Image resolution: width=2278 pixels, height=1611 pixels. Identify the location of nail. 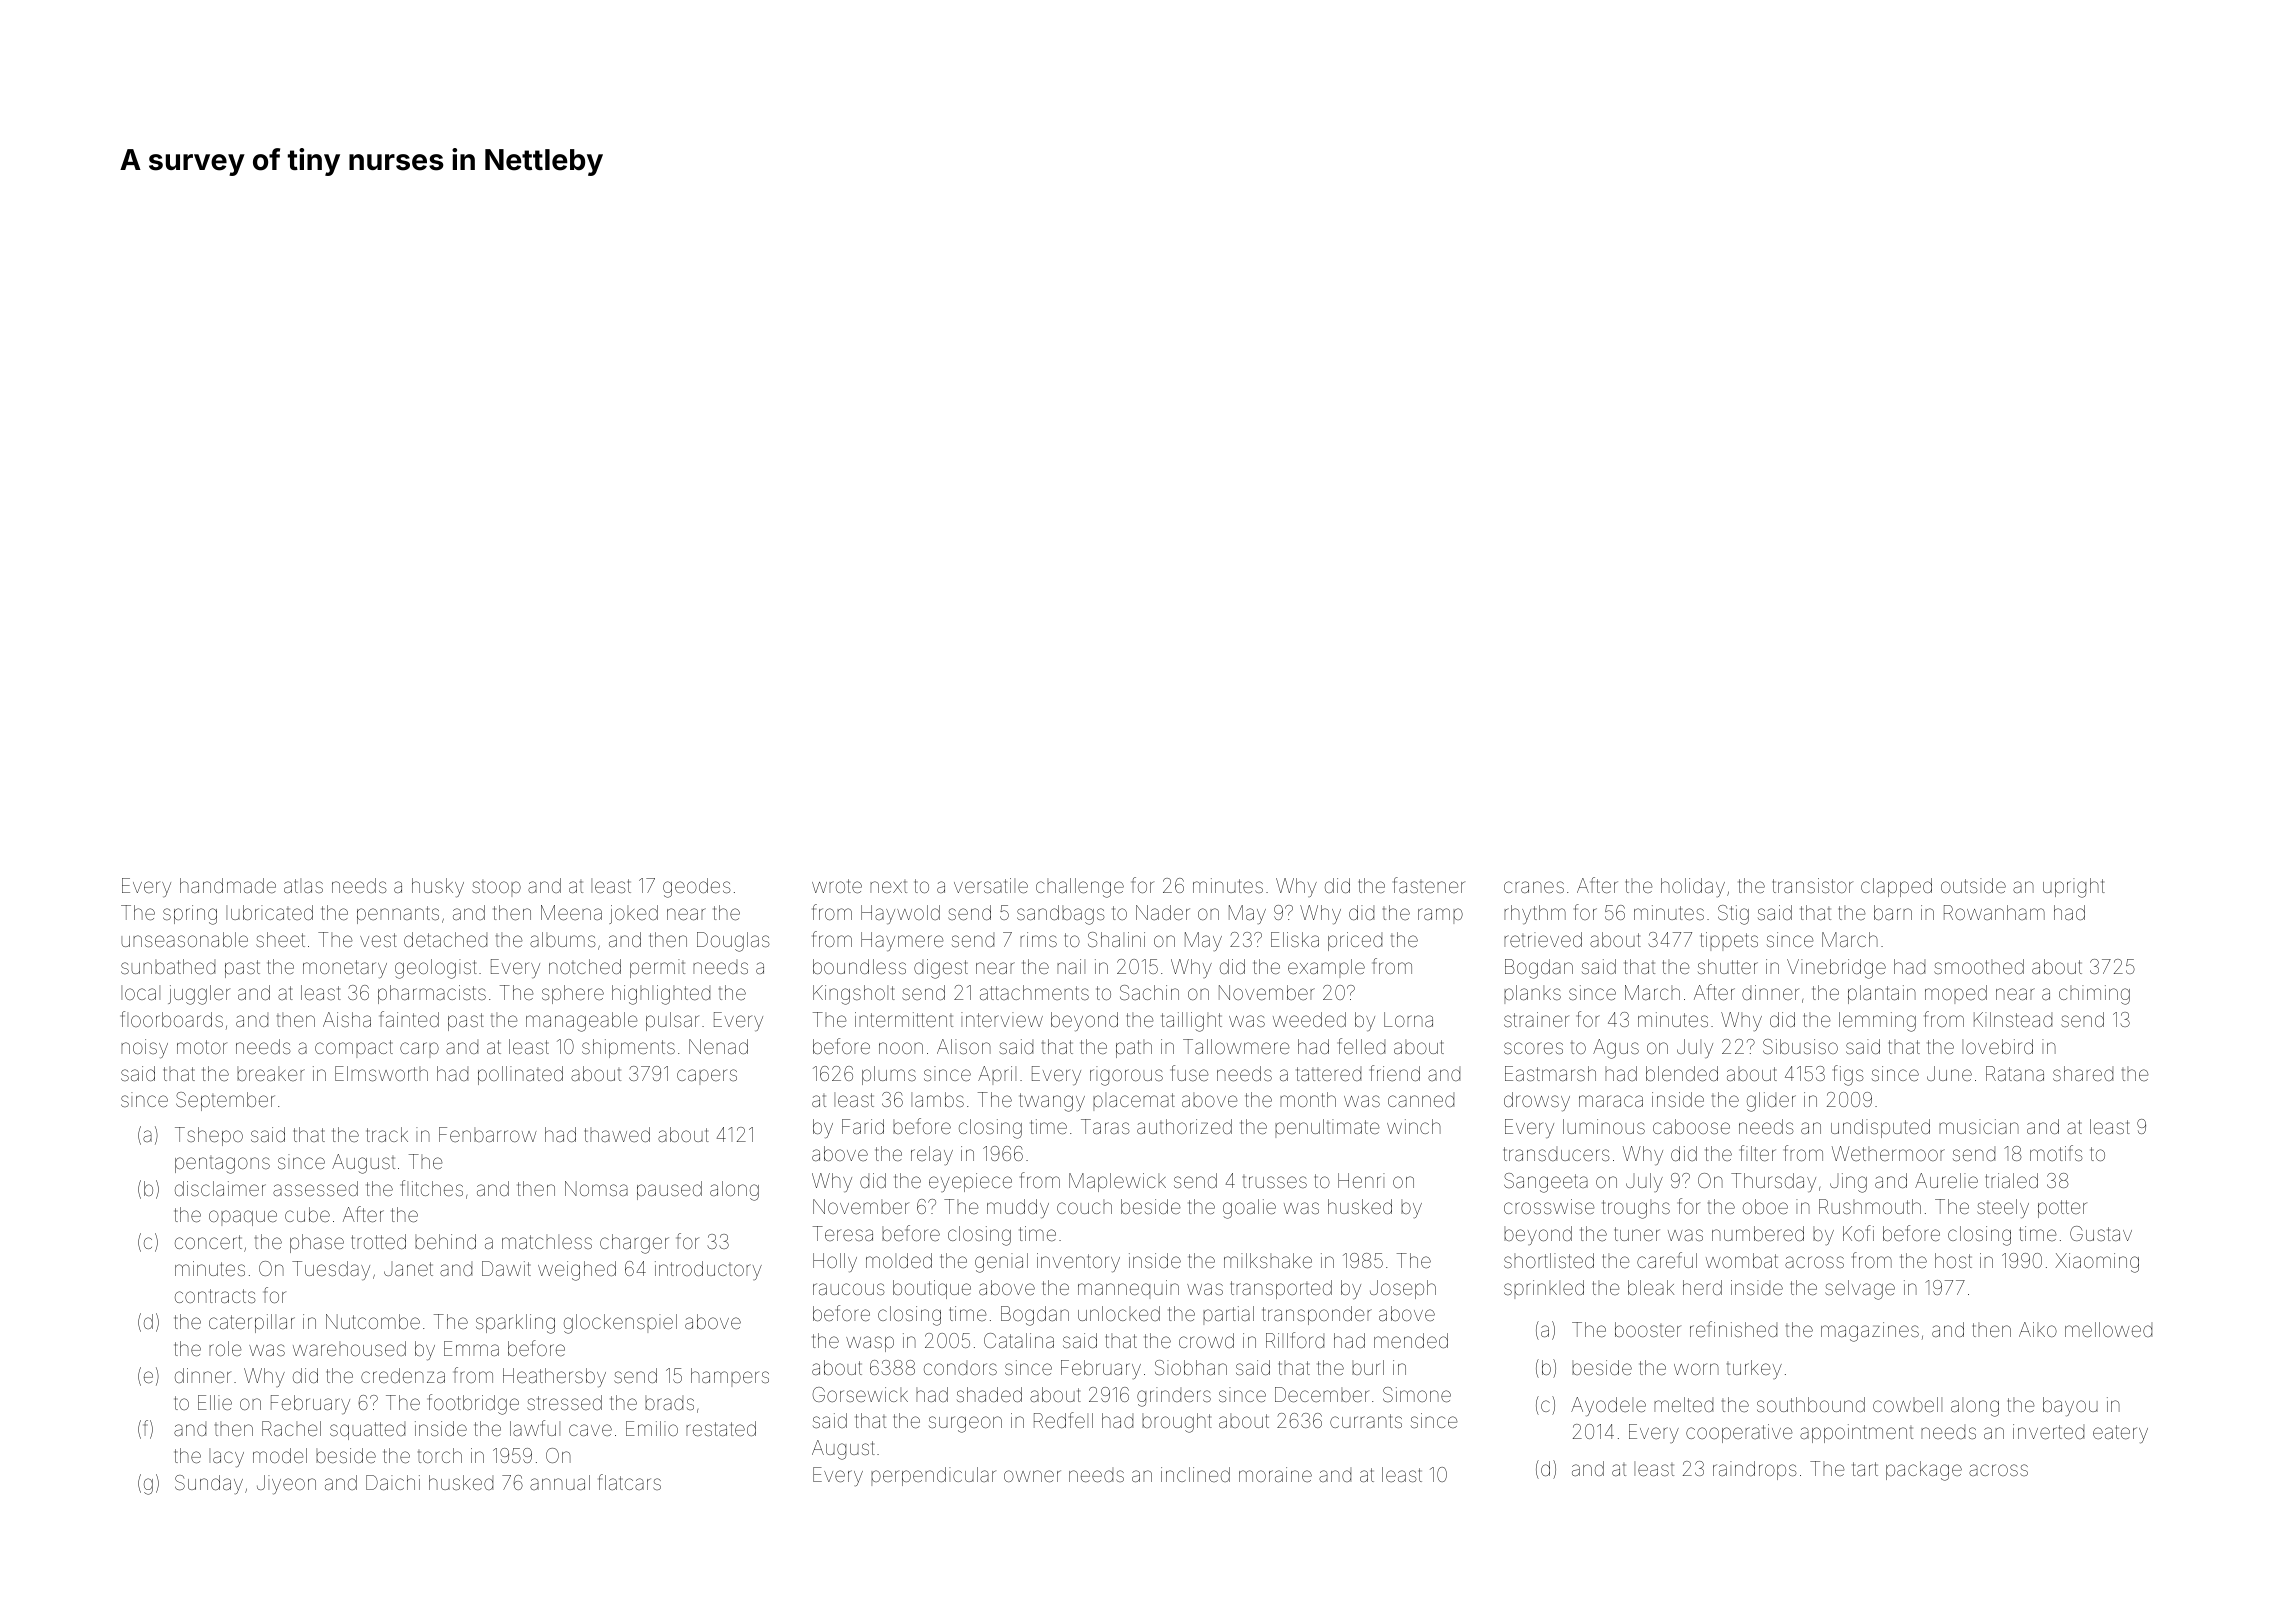
(1071, 966).
